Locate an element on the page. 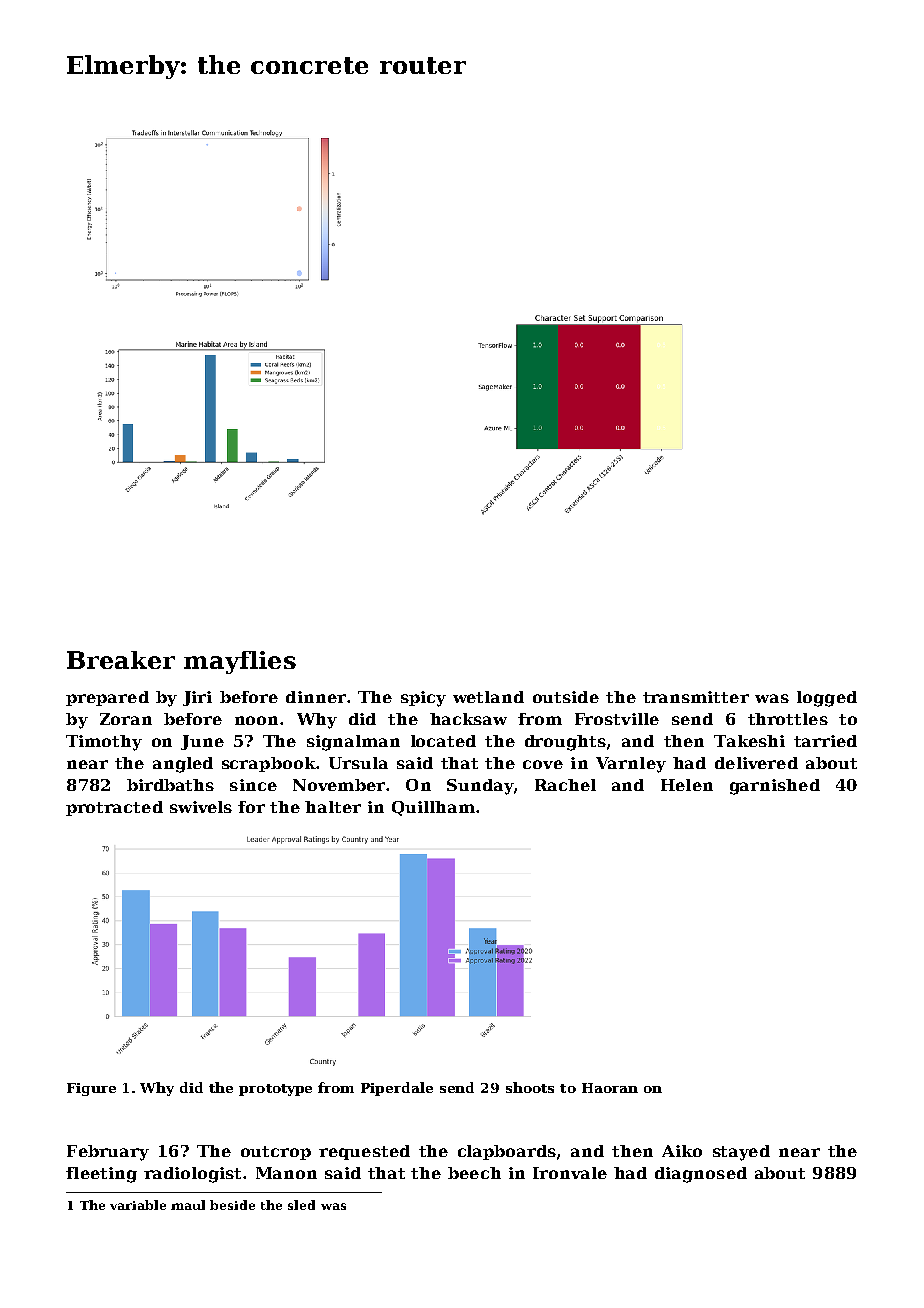 The width and height of the page is (924, 1308). garnished is located at coordinates (775, 787).
